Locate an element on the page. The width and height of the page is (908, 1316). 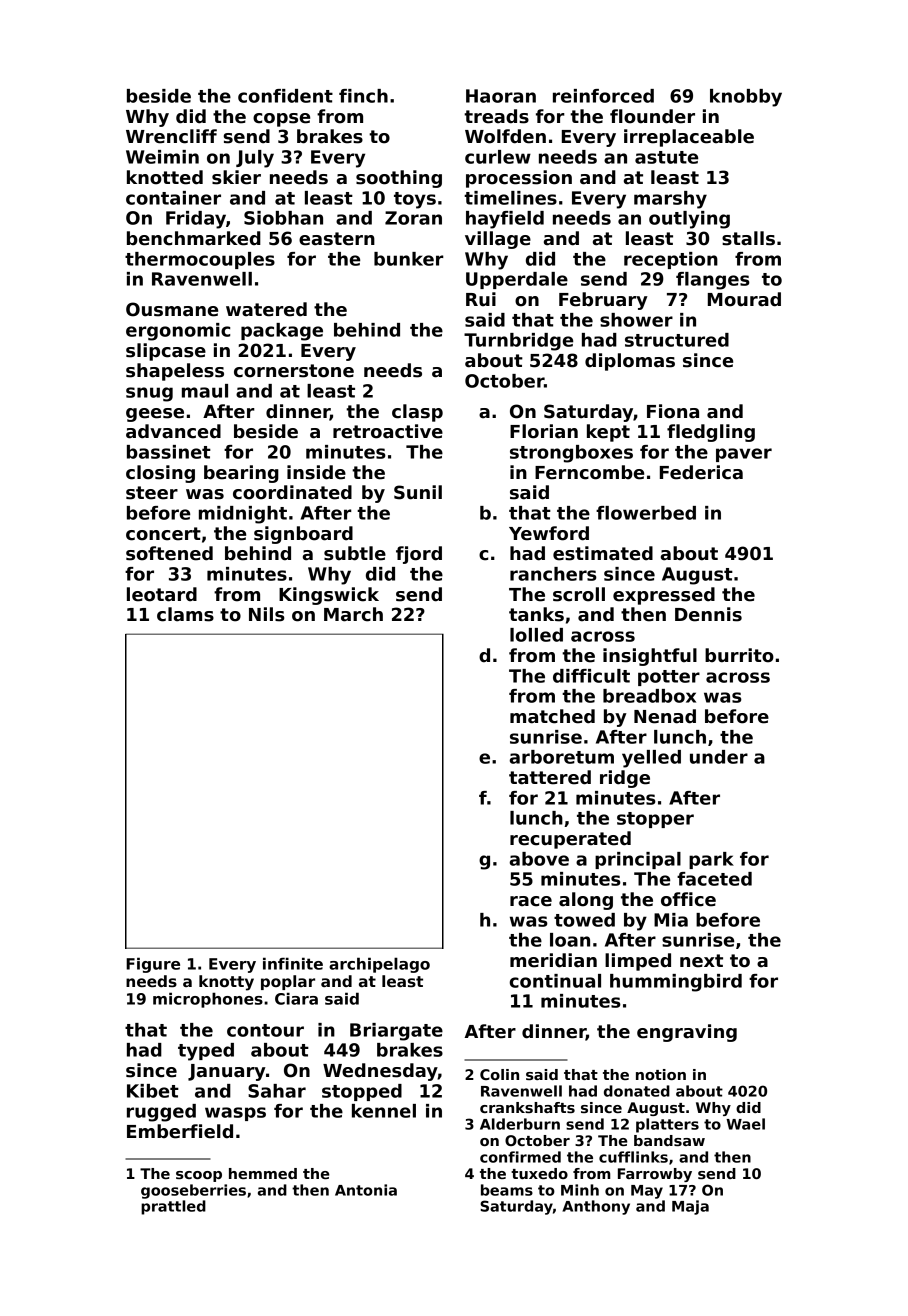
engraving is located at coordinates (687, 1033).
